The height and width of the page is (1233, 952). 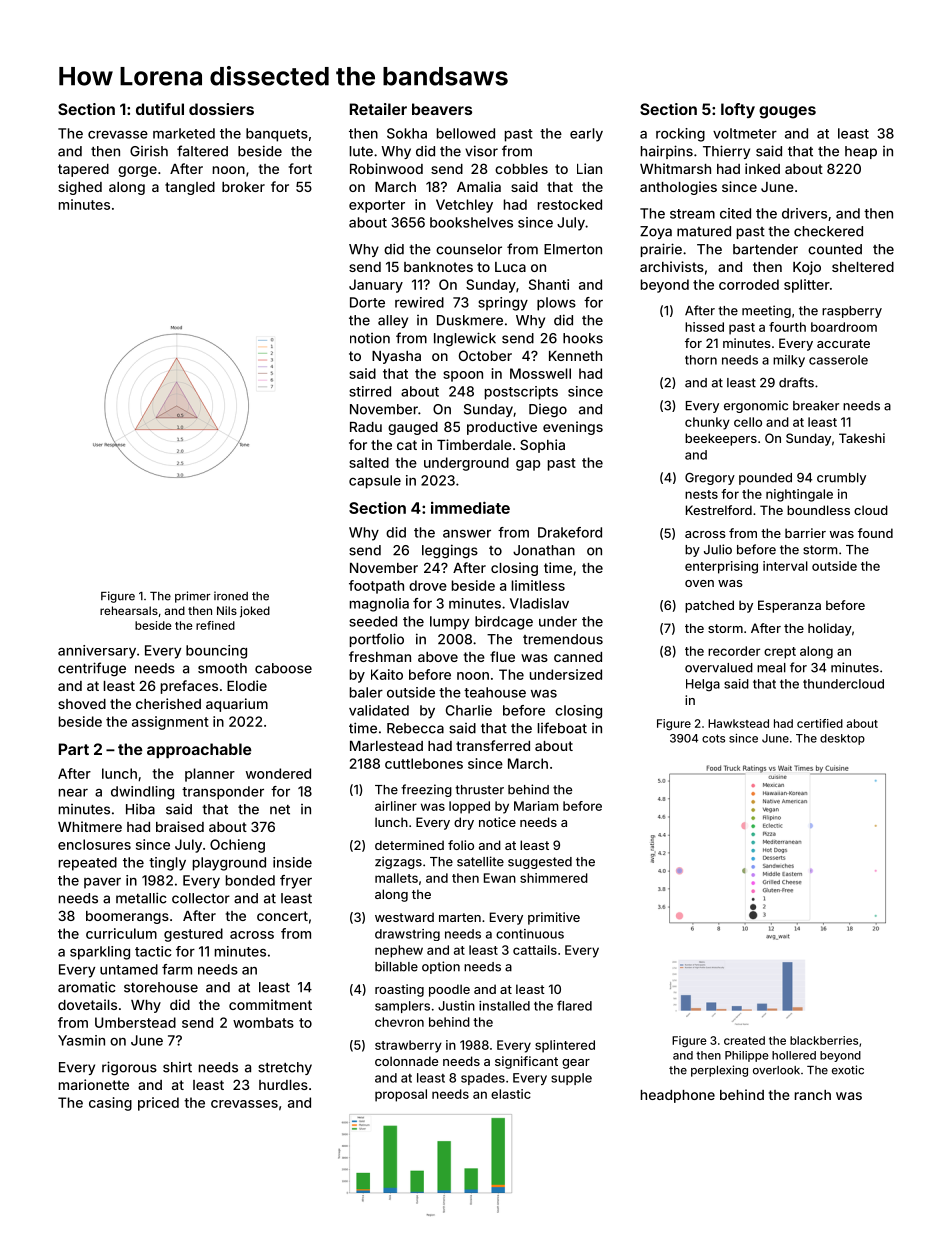 I want to click on tingly, so click(x=167, y=864).
